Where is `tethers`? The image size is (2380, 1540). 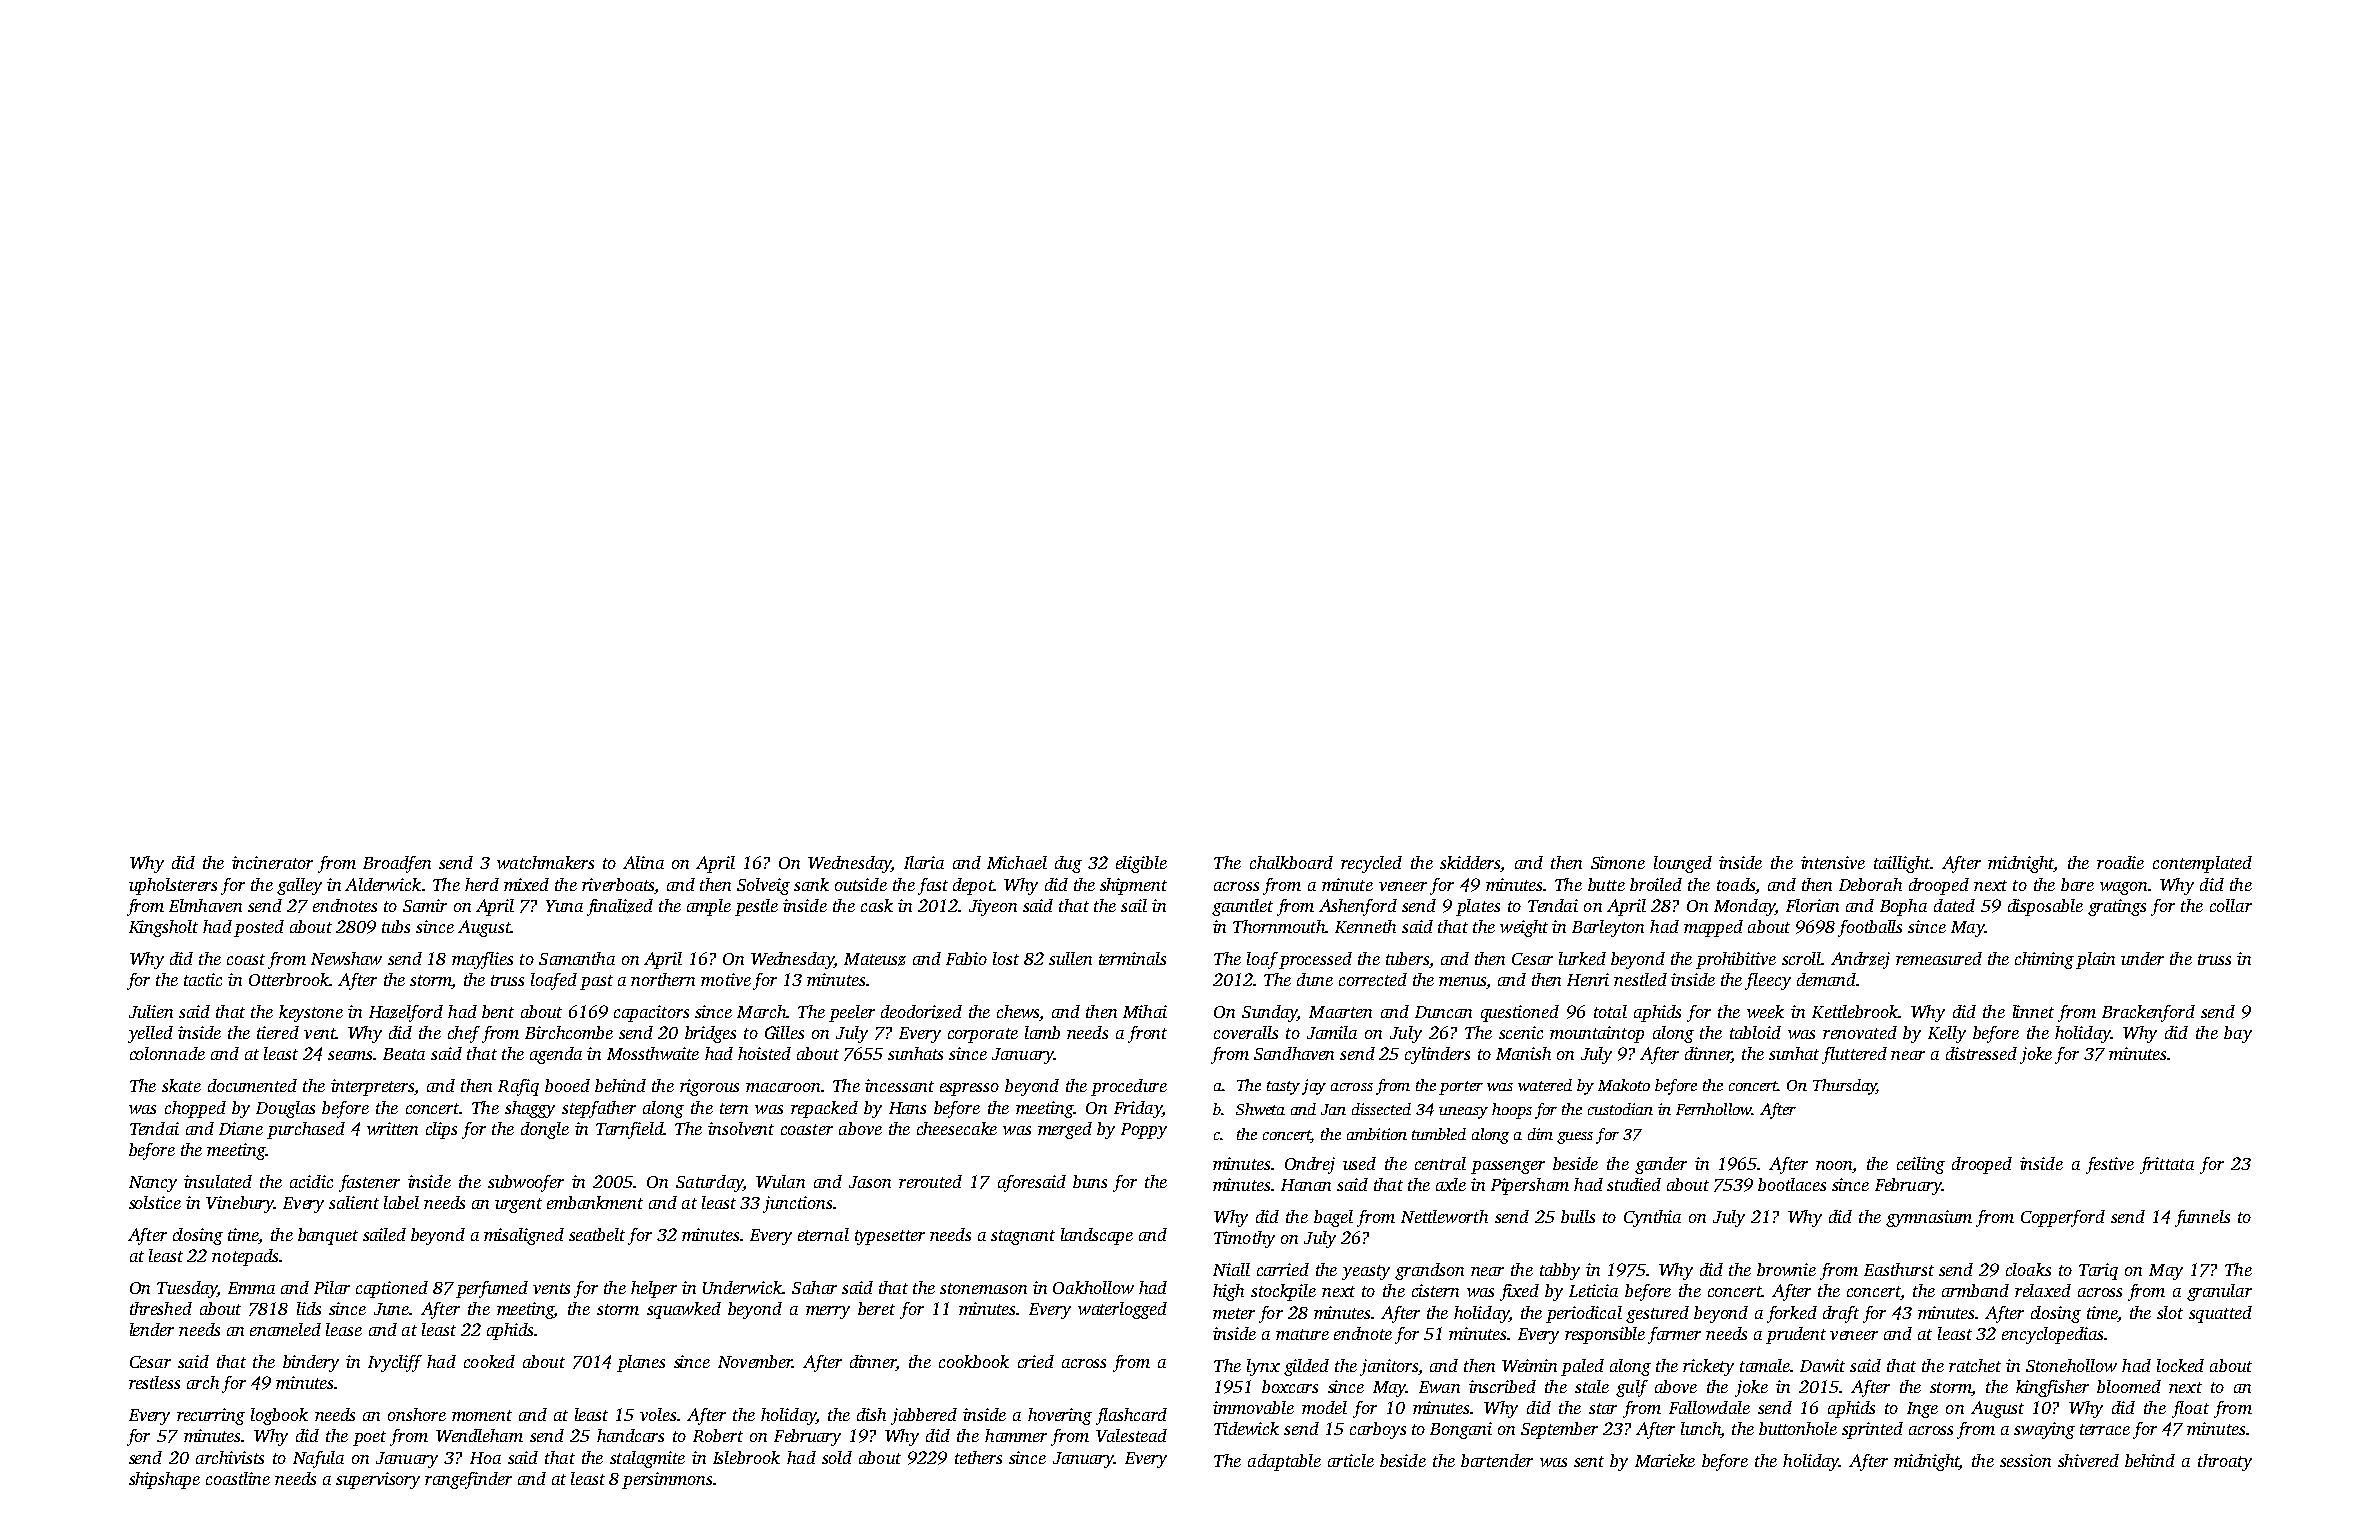 tethers is located at coordinates (978, 1457).
